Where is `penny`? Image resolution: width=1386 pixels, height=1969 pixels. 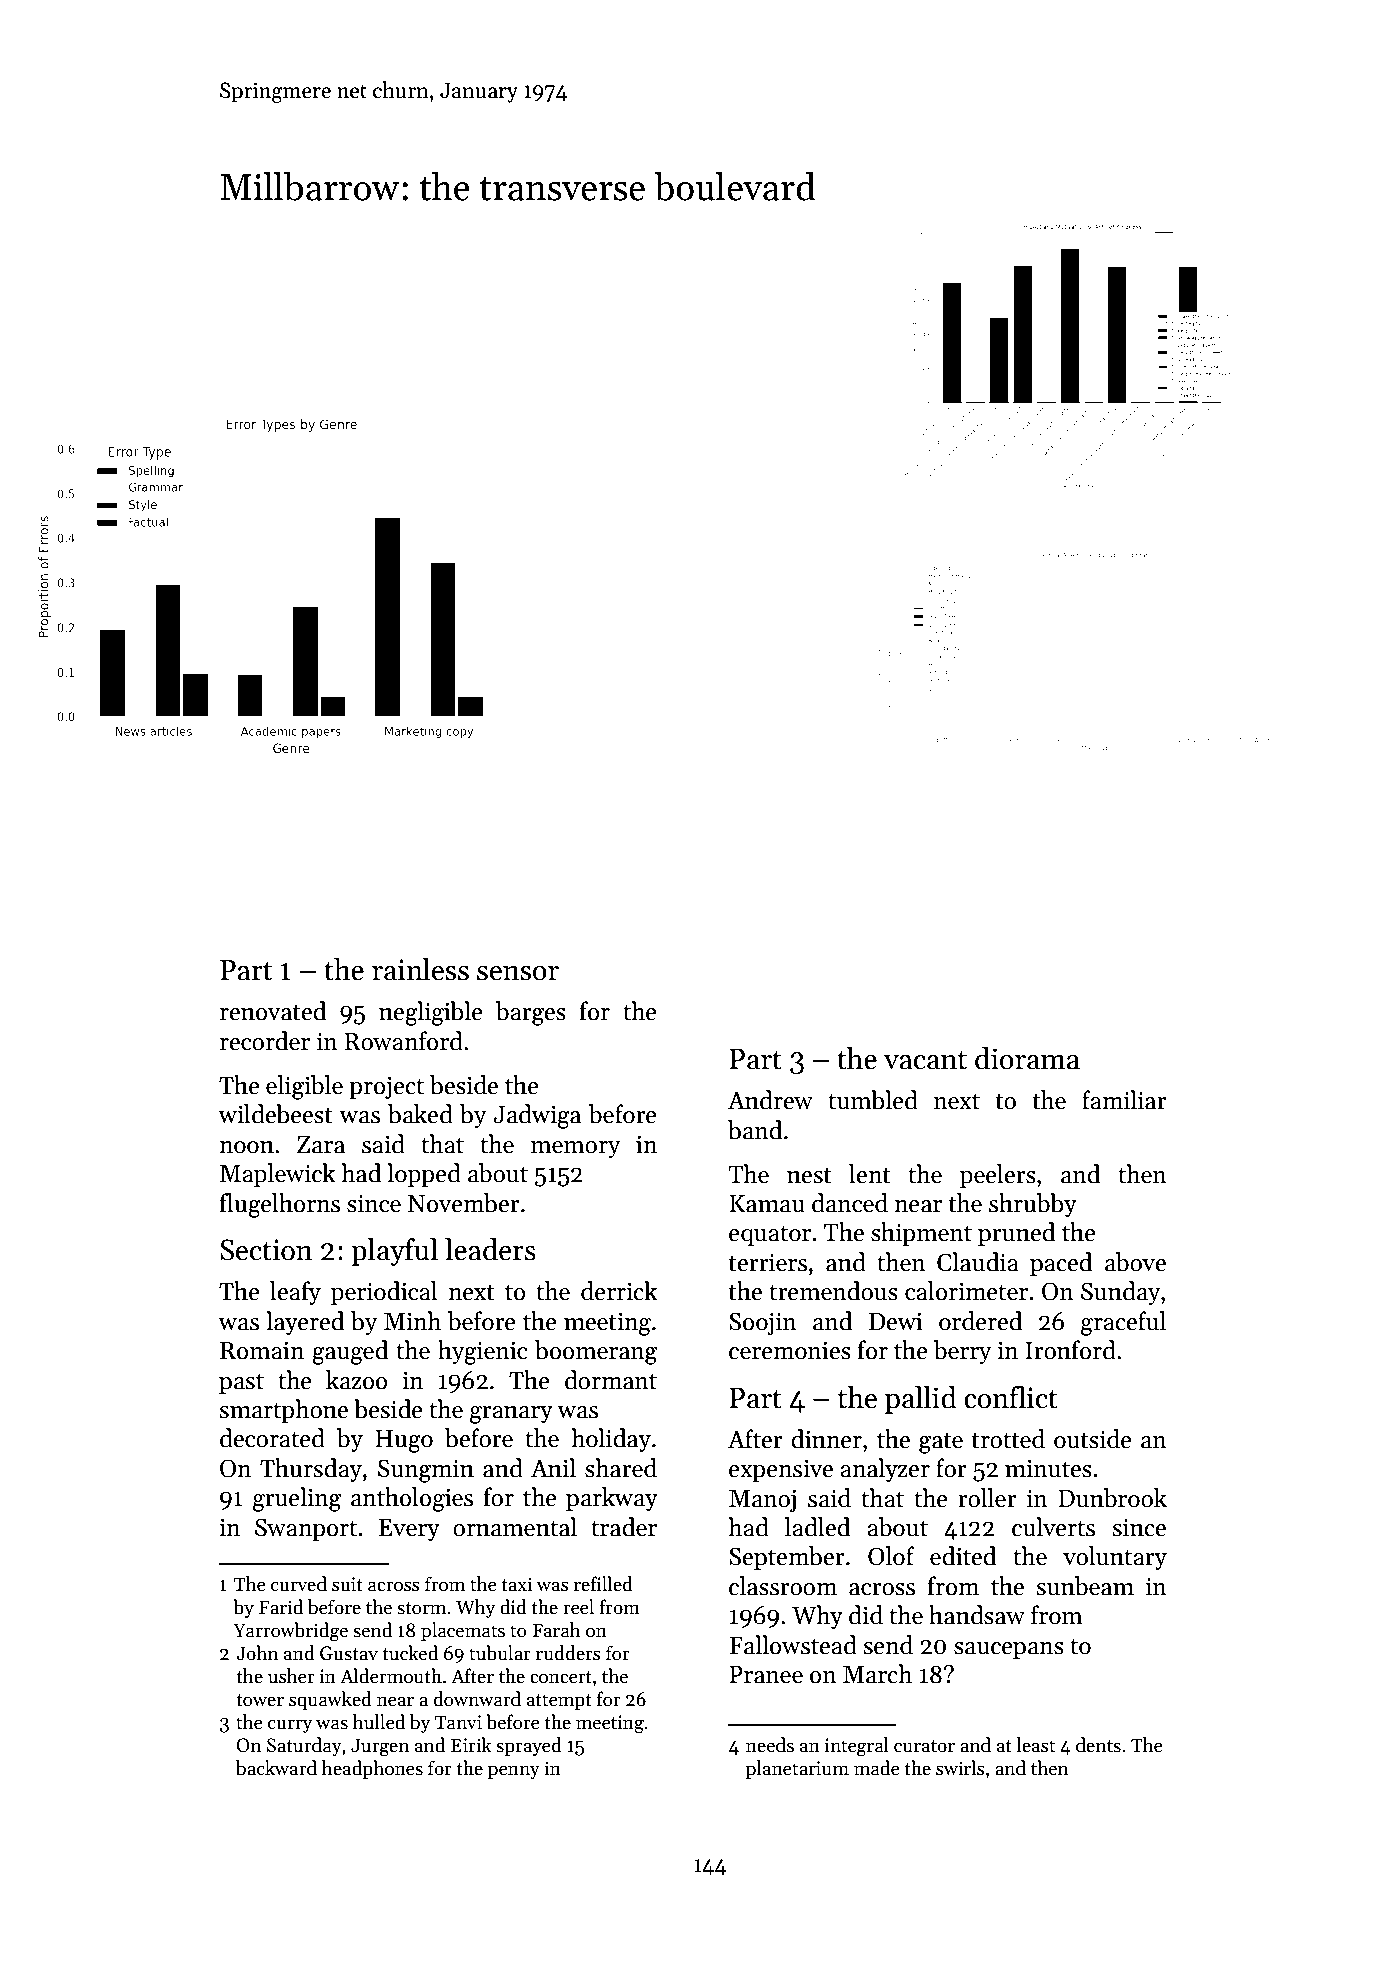
penny is located at coordinates (514, 1772).
